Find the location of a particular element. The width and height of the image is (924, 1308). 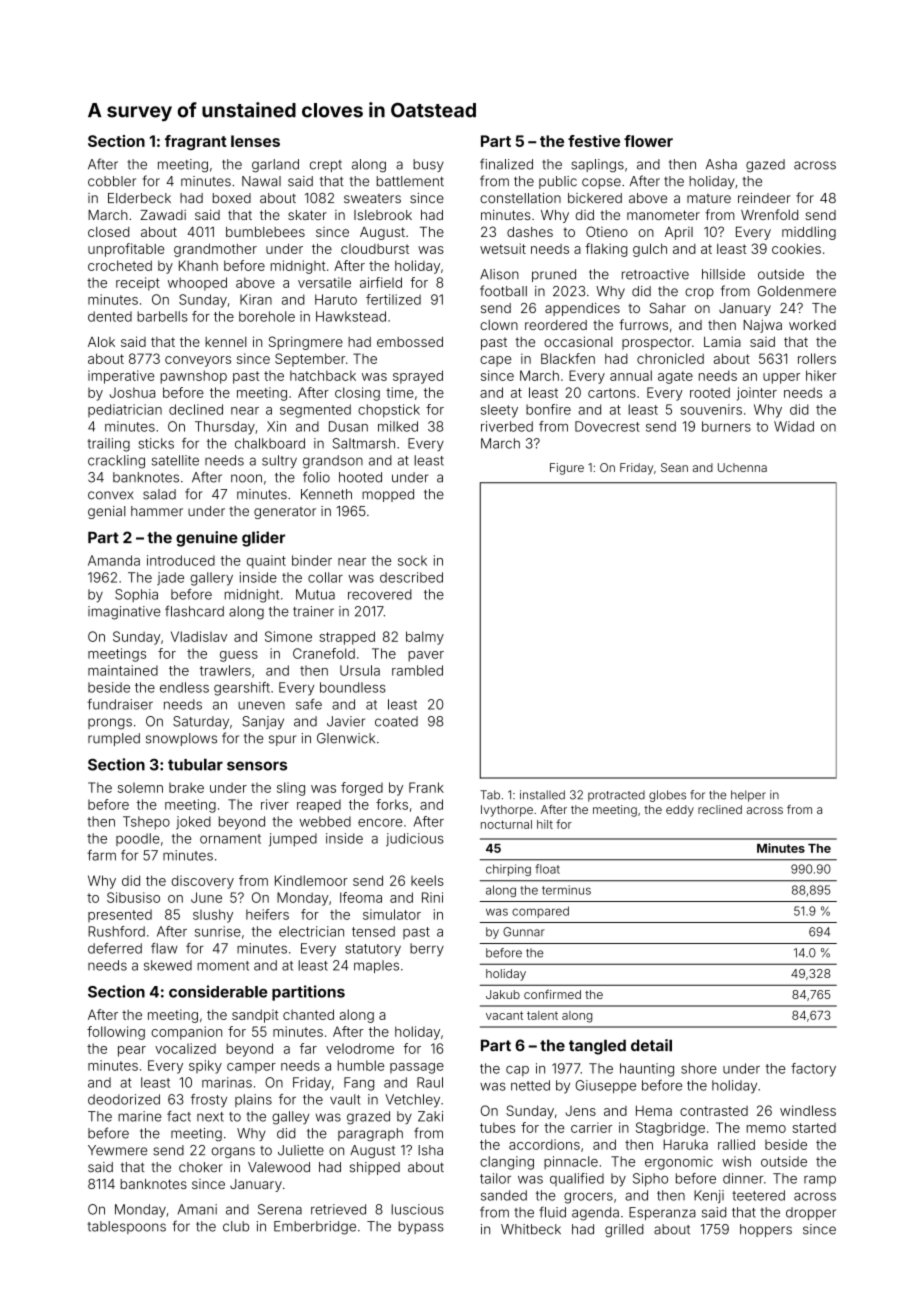

Yewmere is located at coordinates (117, 1150).
